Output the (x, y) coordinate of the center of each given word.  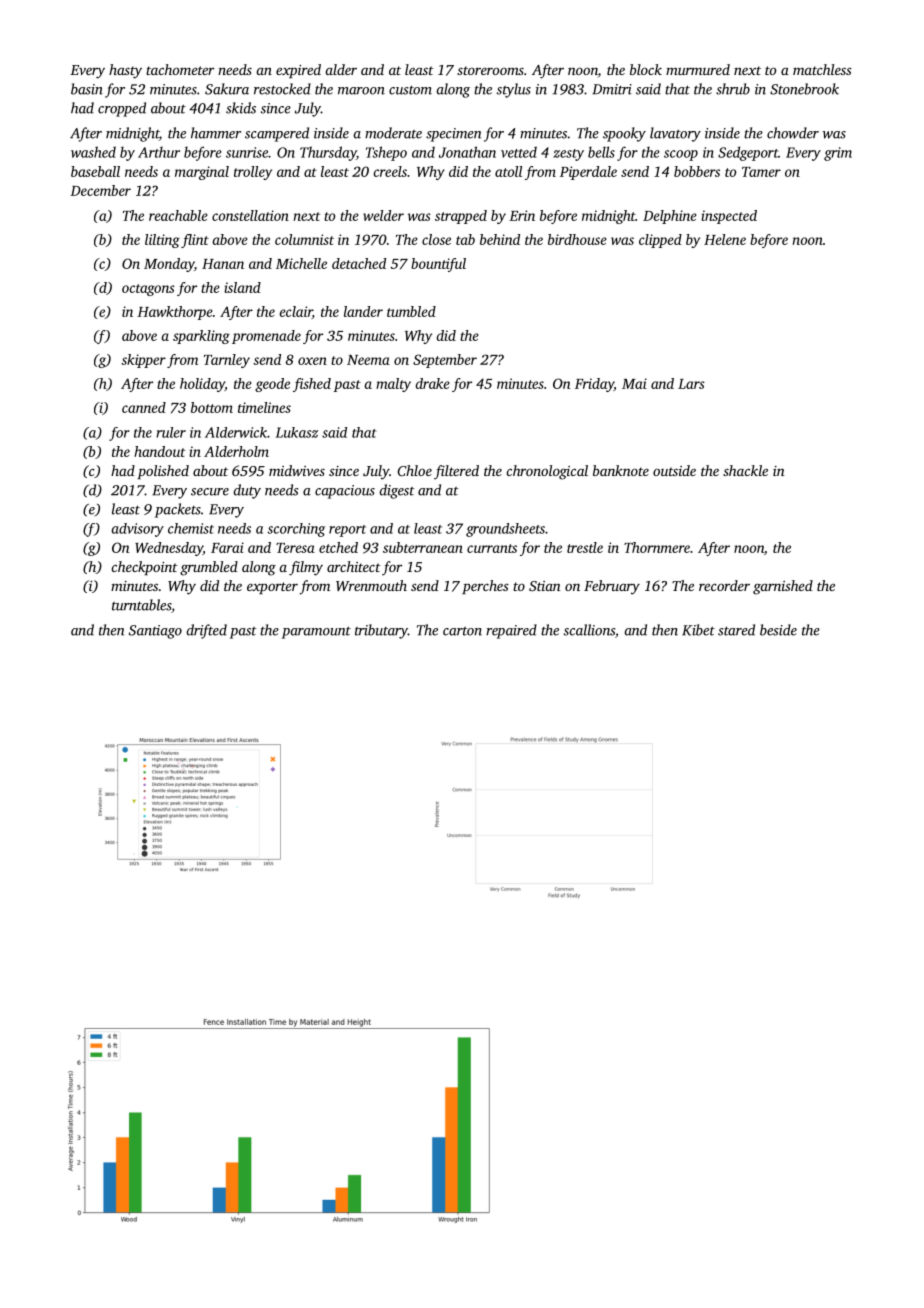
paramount (316, 632)
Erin (522, 215)
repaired (511, 631)
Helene (725, 239)
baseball (95, 171)
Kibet (698, 630)
